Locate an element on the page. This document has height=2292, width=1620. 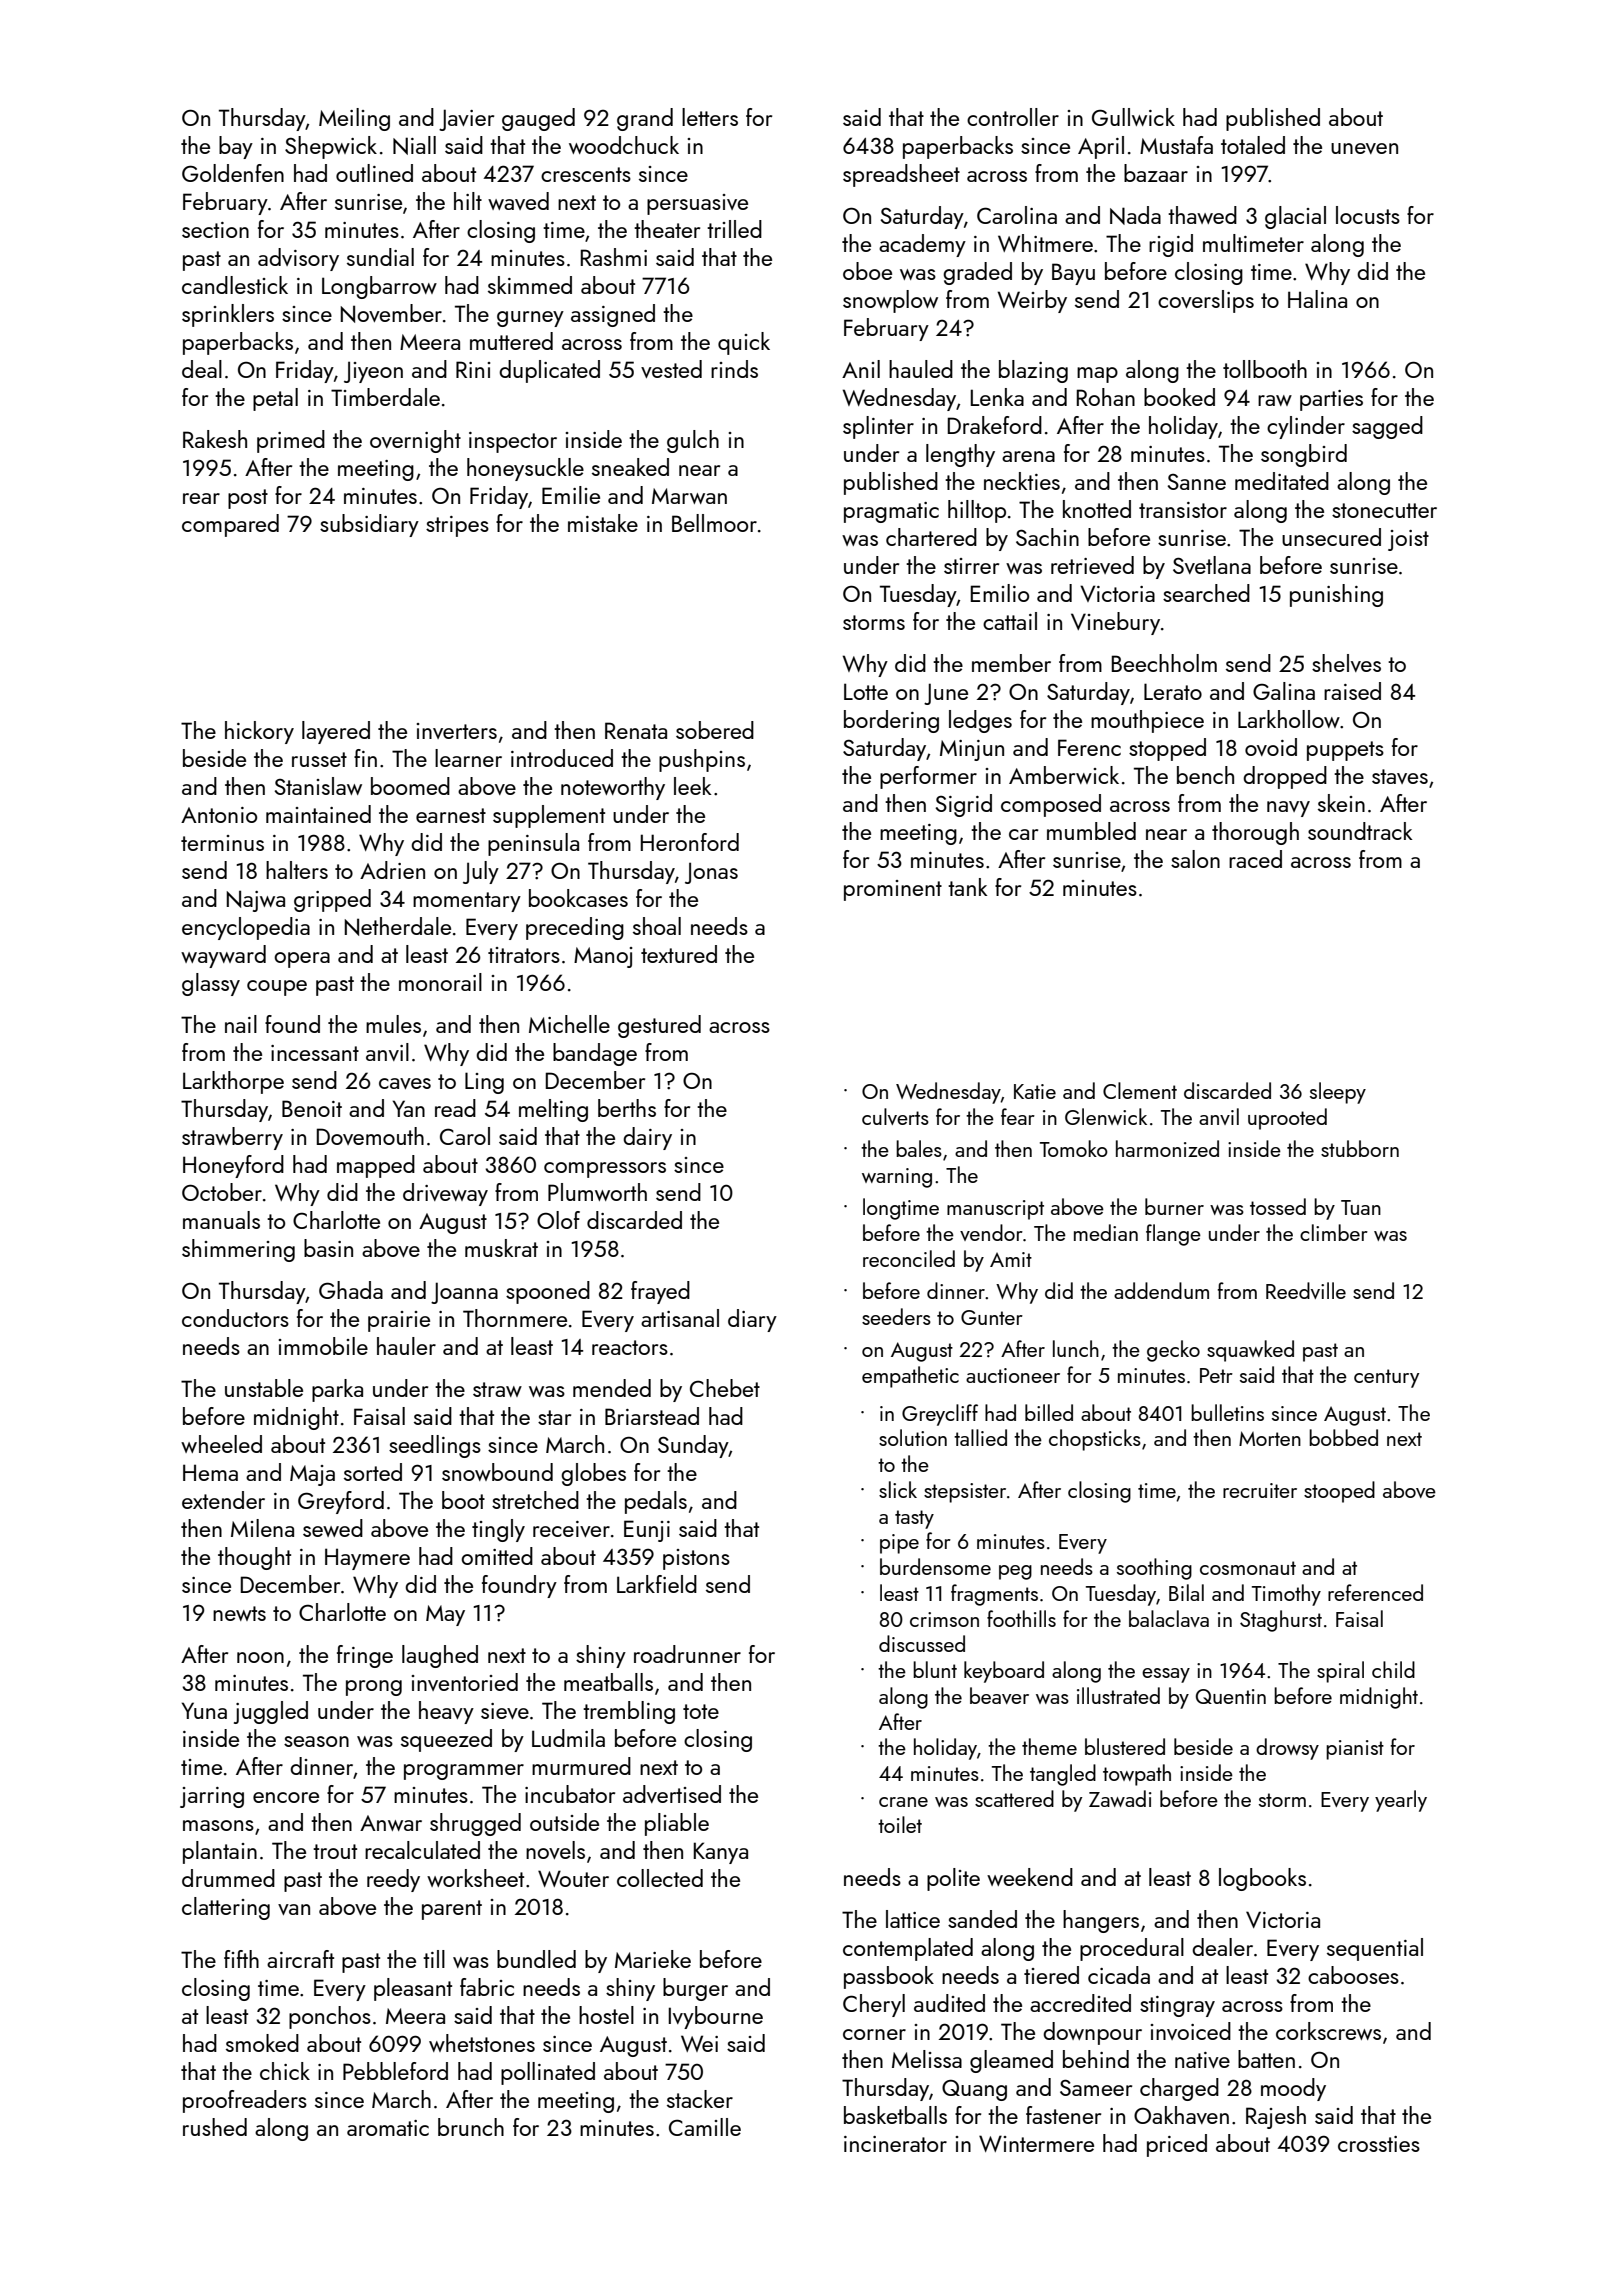
sleepy is located at coordinates (1338, 1093).
